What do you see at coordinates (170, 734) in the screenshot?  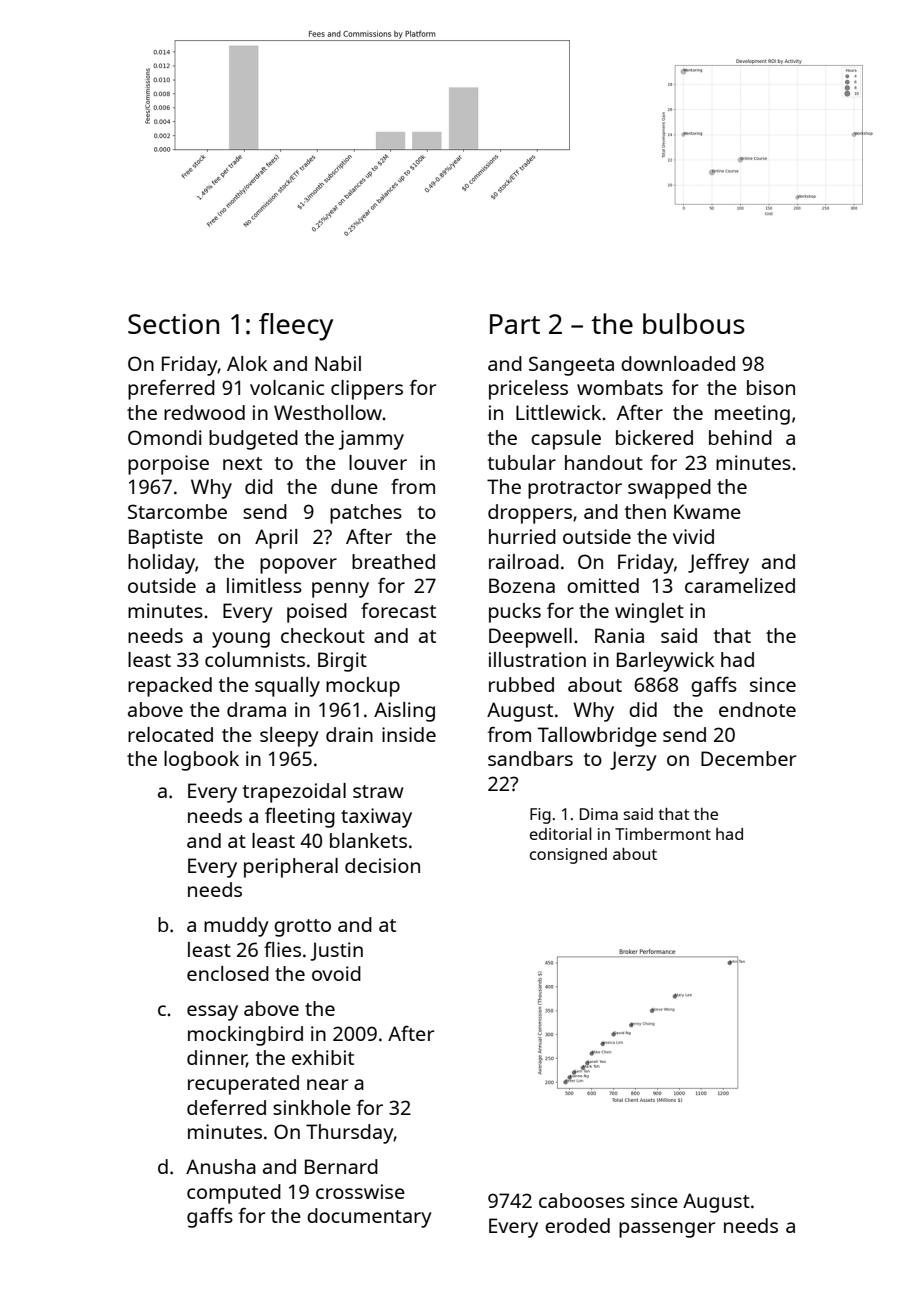 I see `relocated` at bounding box center [170, 734].
